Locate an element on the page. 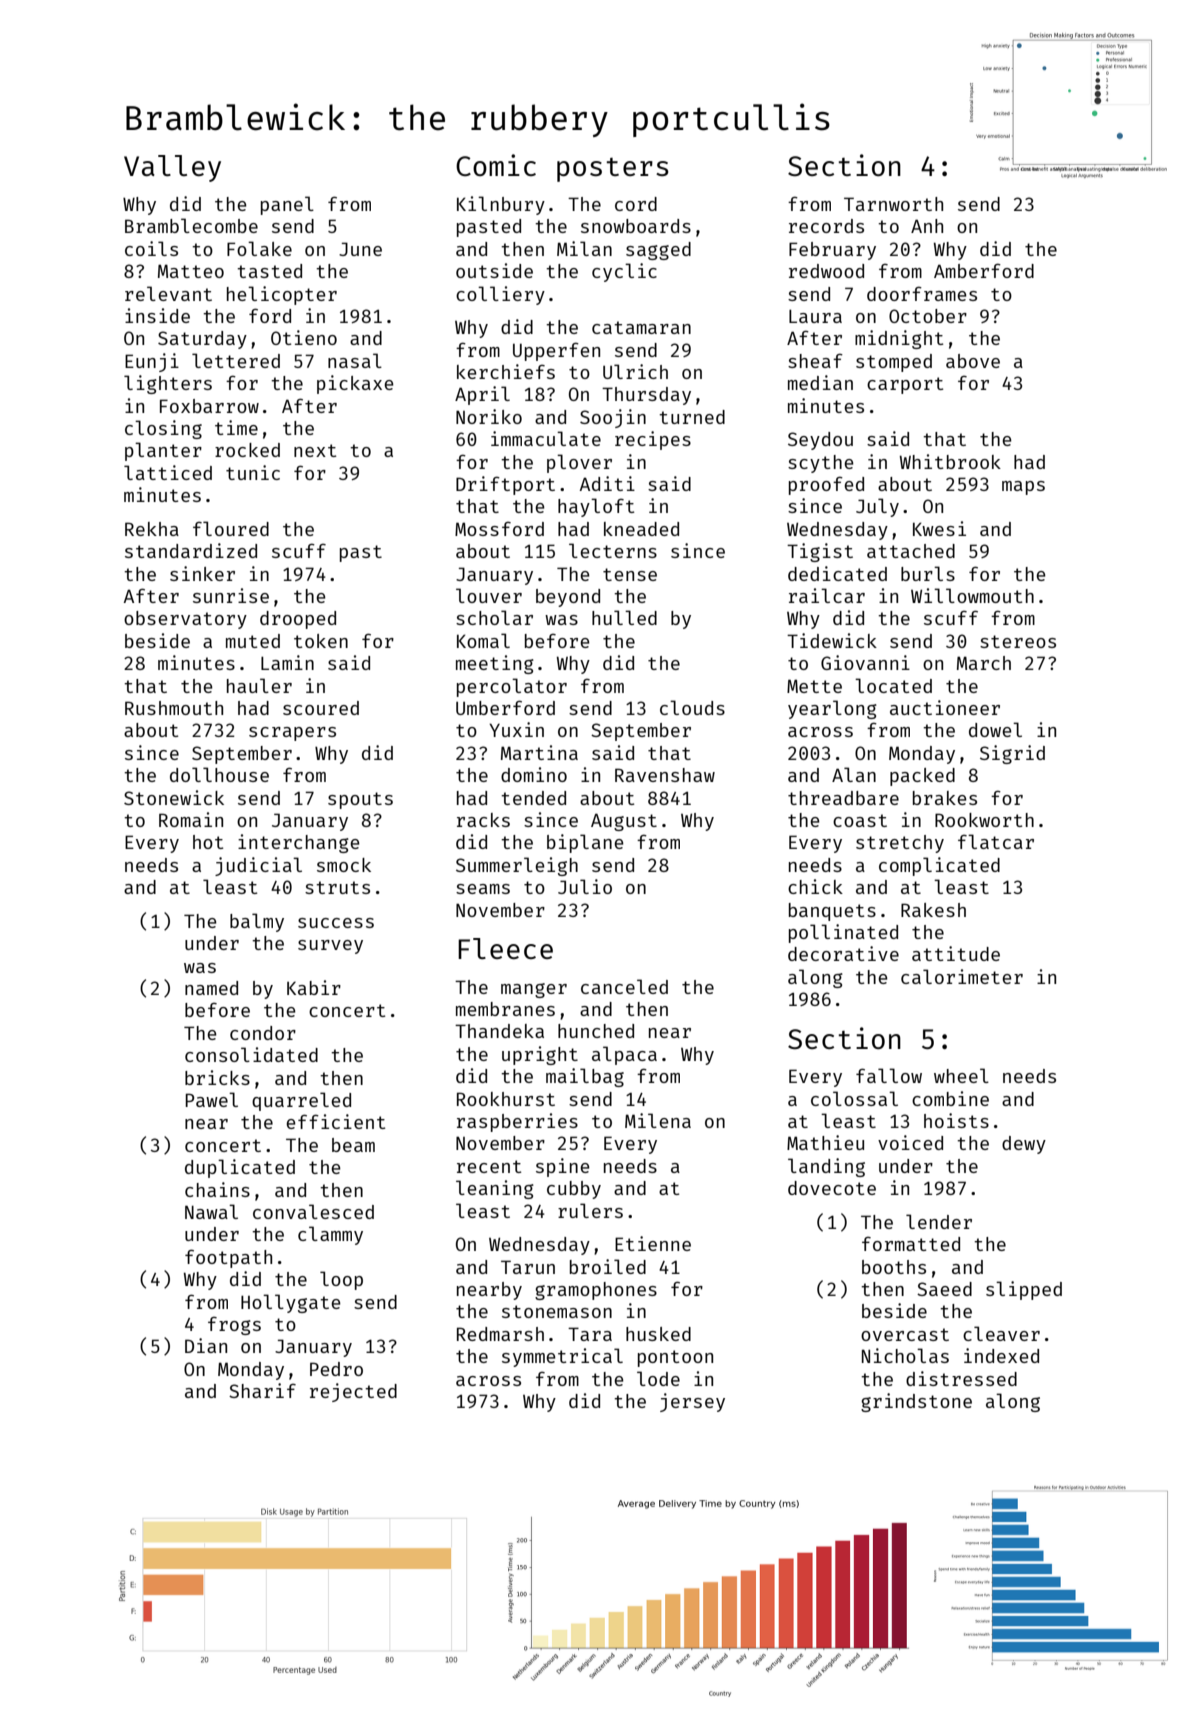 The height and width of the image is (1725, 1191). Tarnworth is located at coordinates (893, 204).
